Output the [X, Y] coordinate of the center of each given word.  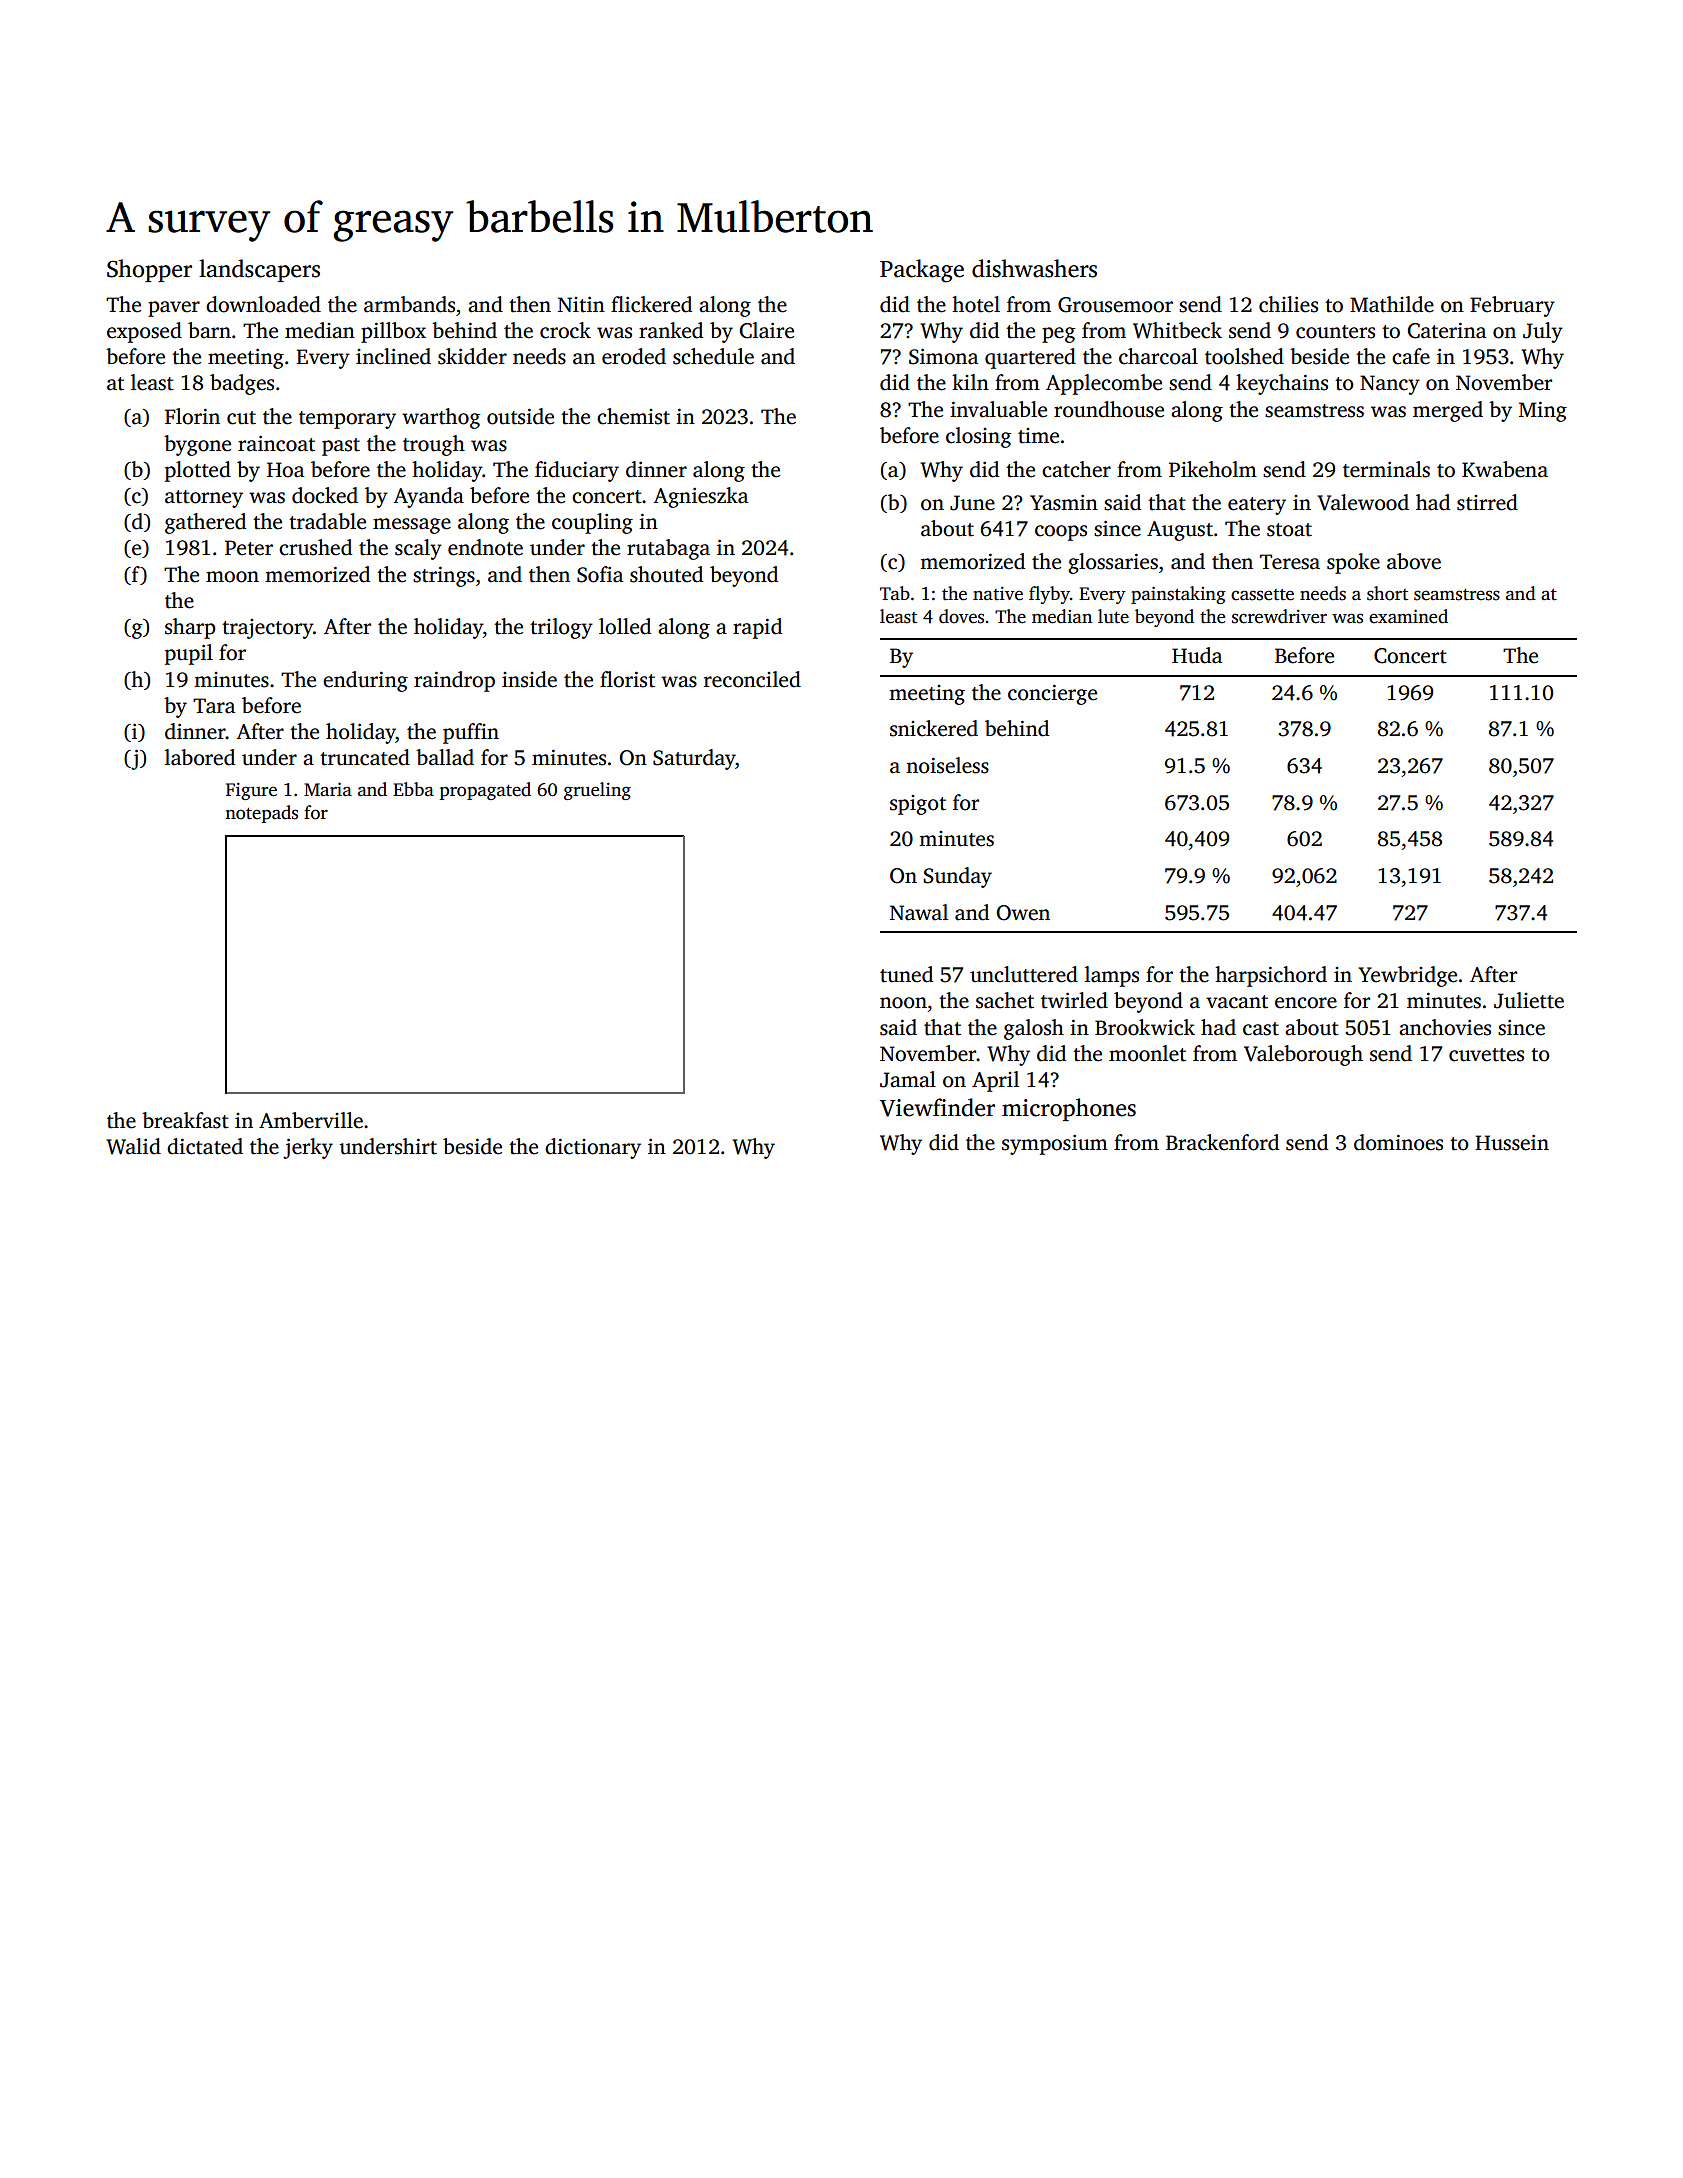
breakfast [185, 1120]
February [1512, 306]
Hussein [1512, 1143]
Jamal [908, 1079]
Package [922, 271]
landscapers [259, 270]
